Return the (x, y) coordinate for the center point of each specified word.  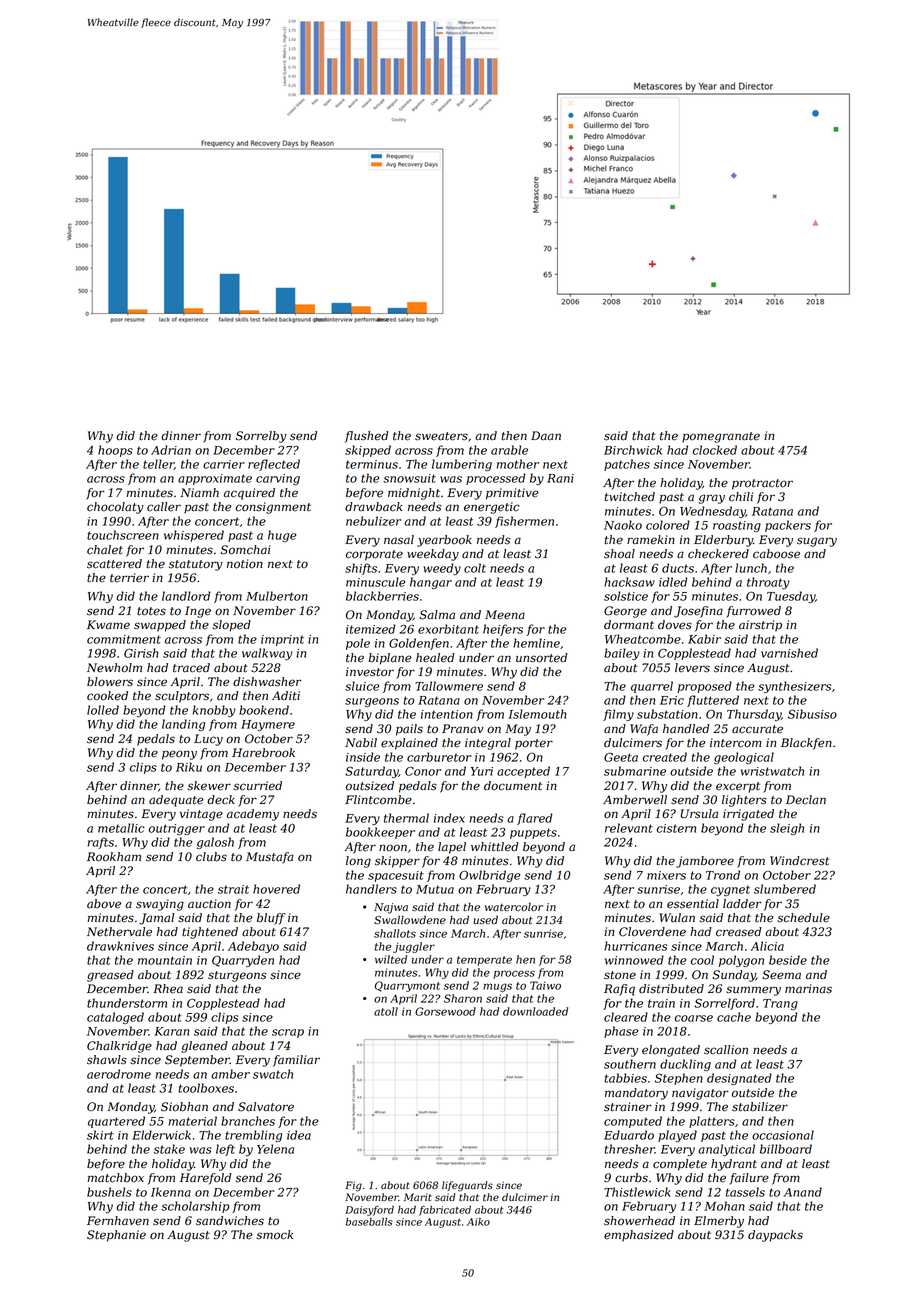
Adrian (171, 450)
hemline (536, 643)
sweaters (441, 436)
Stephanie (116, 1236)
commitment (124, 639)
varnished (789, 653)
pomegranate (721, 437)
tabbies (625, 1078)
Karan (171, 1031)
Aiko (478, 1222)
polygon (741, 961)
